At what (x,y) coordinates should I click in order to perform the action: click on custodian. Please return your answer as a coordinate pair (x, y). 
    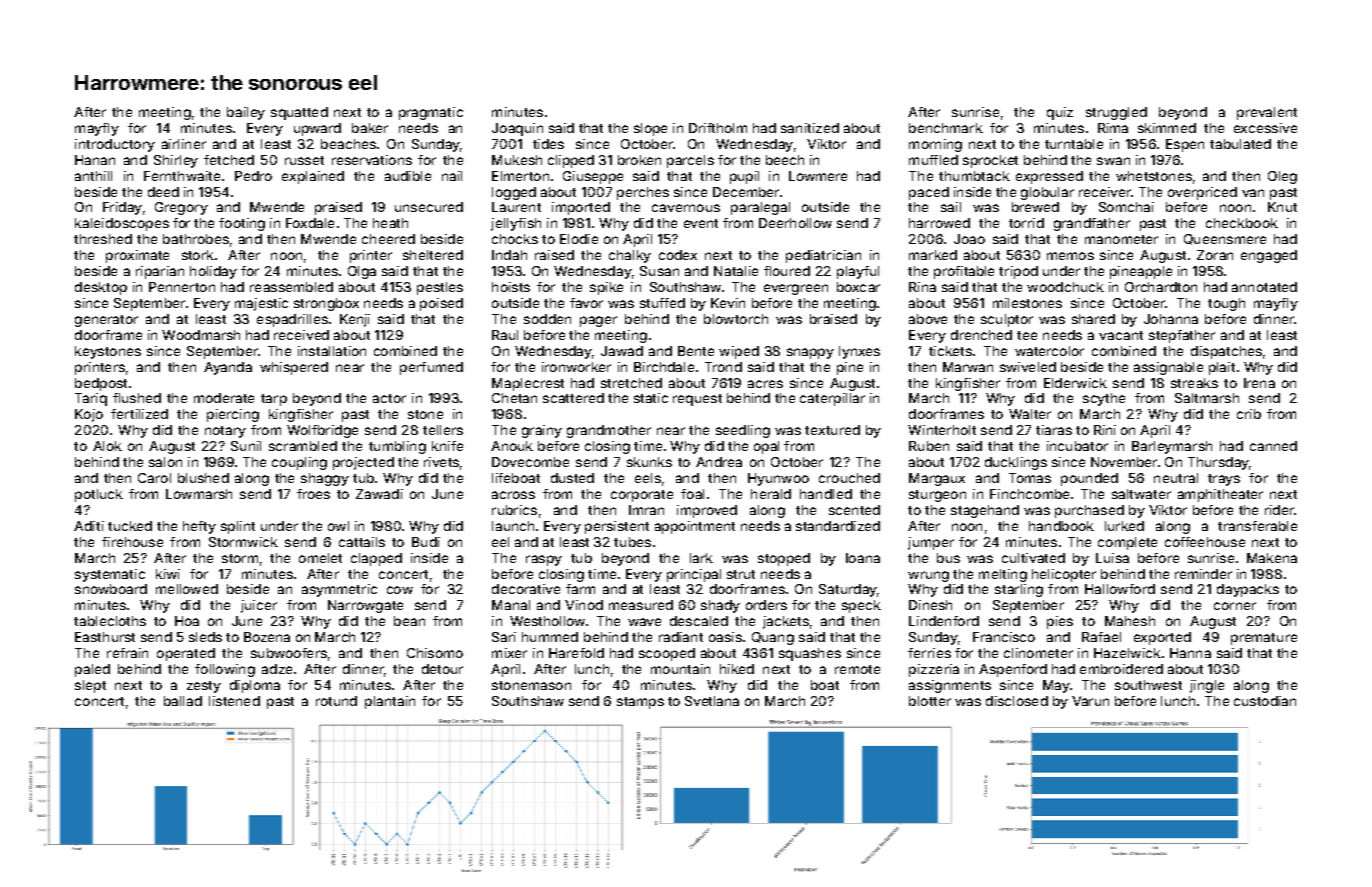
    Looking at the image, I should click on (1265, 701).
